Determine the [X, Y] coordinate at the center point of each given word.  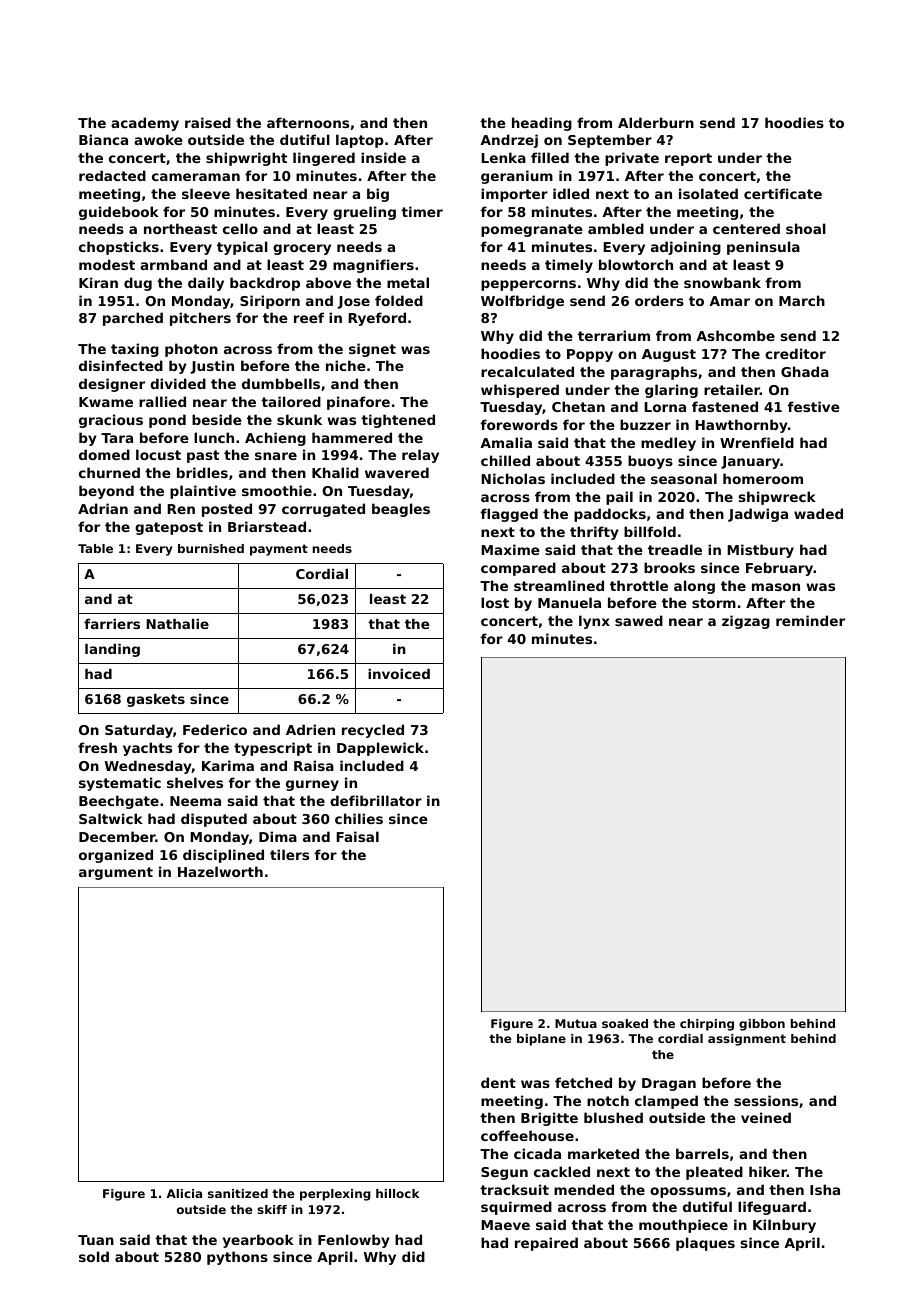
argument [116, 873]
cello [240, 228]
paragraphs [654, 373]
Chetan [578, 406]
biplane [541, 1040]
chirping [707, 1025]
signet [372, 350]
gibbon [762, 1025]
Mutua [576, 1023]
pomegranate [532, 230]
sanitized [238, 1193]
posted [227, 510]
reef [309, 317]
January [750, 462]
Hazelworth [220, 871]
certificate [783, 193]
